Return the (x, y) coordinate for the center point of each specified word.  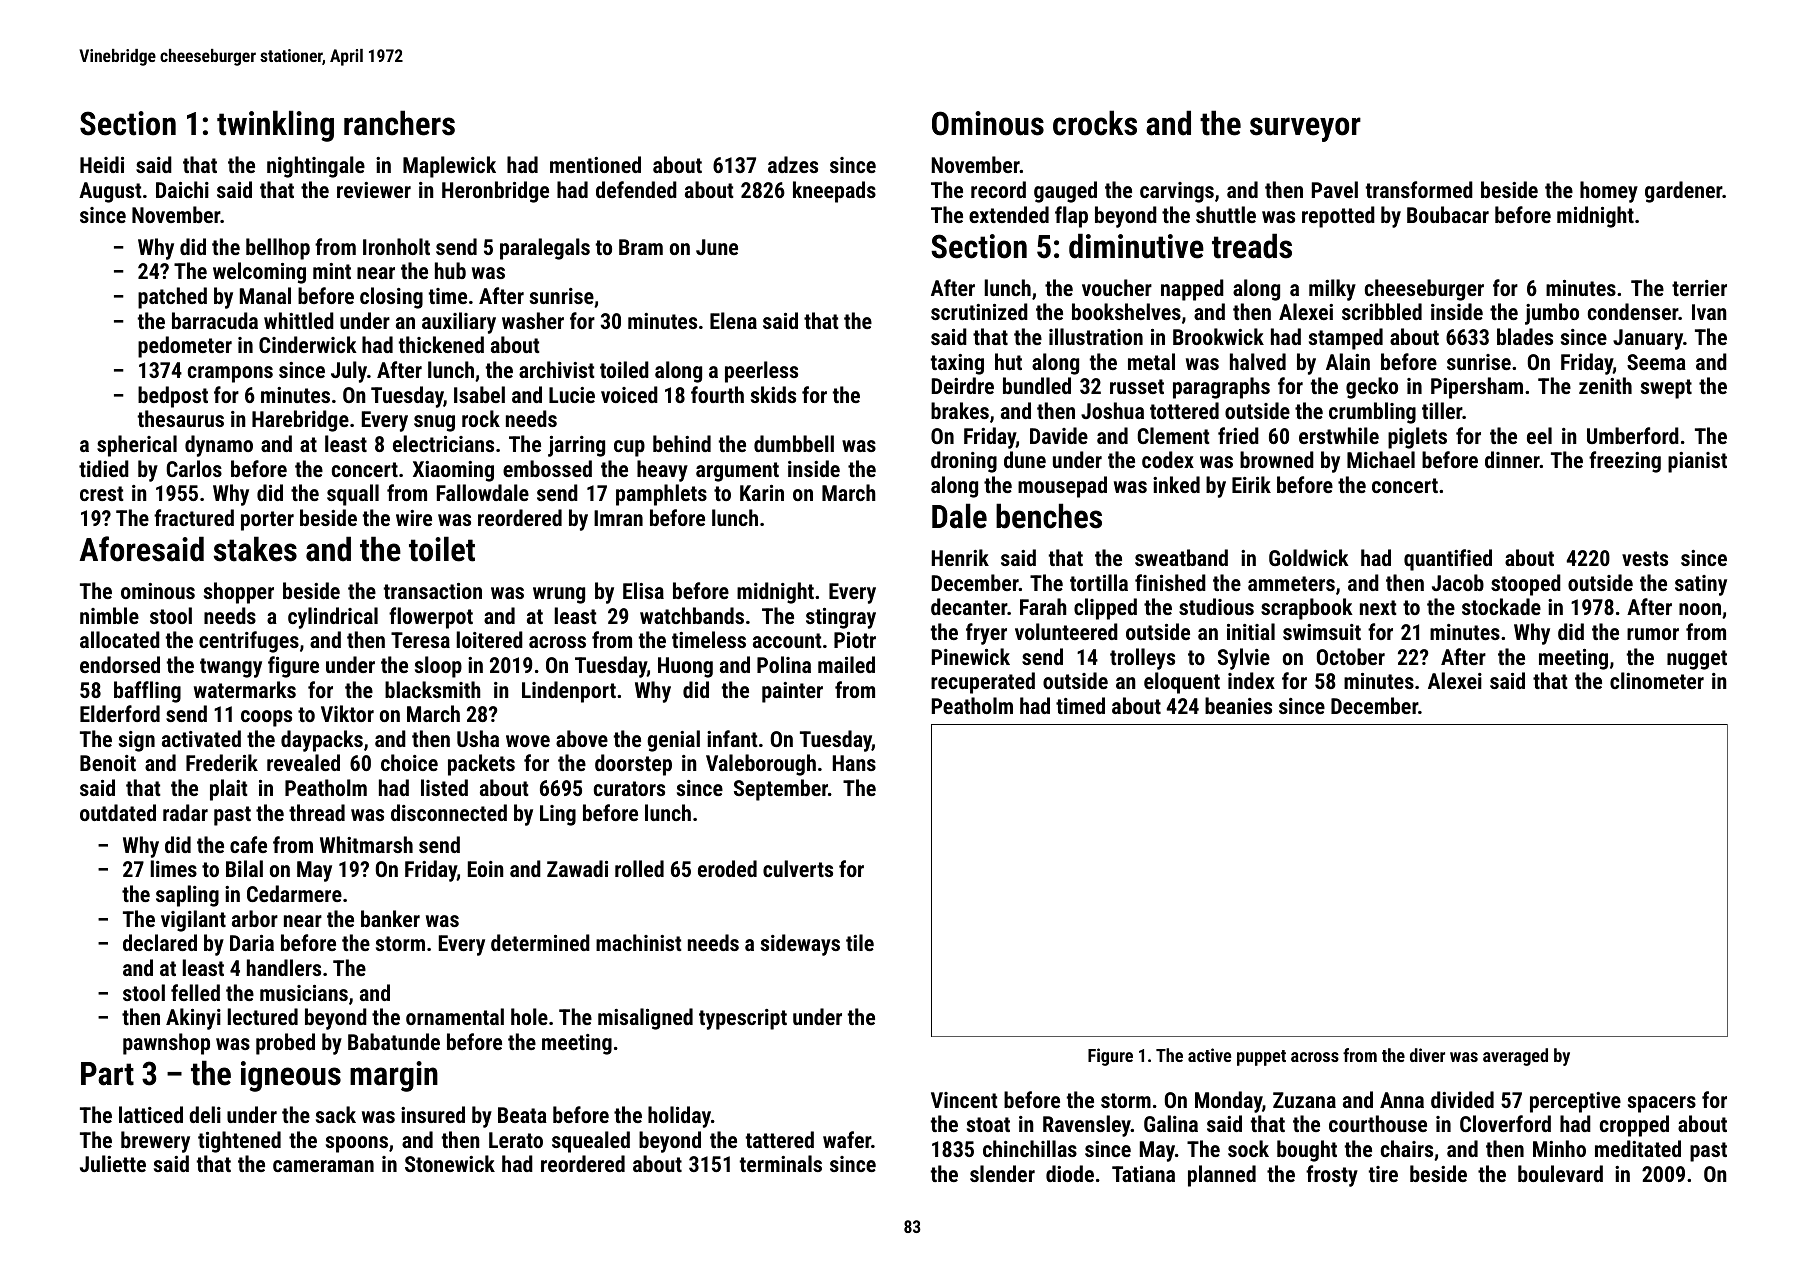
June (717, 247)
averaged (1515, 1057)
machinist (639, 942)
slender (1002, 1173)
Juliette (113, 1163)
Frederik (222, 762)
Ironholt (396, 246)
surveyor (1305, 129)
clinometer (1657, 680)
